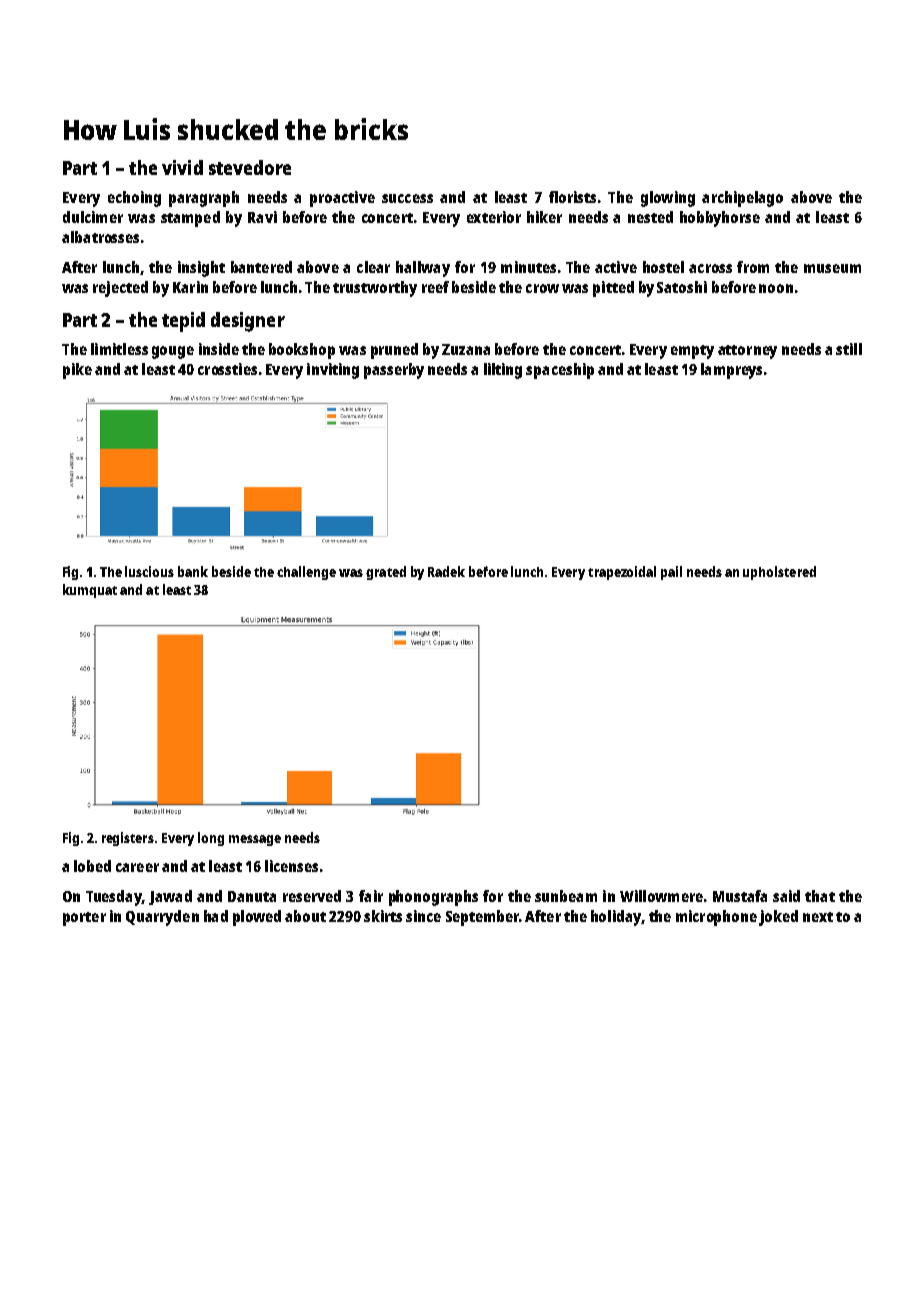  Describe the element at coordinates (211, 839) in the screenshot. I see `long` at that location.
